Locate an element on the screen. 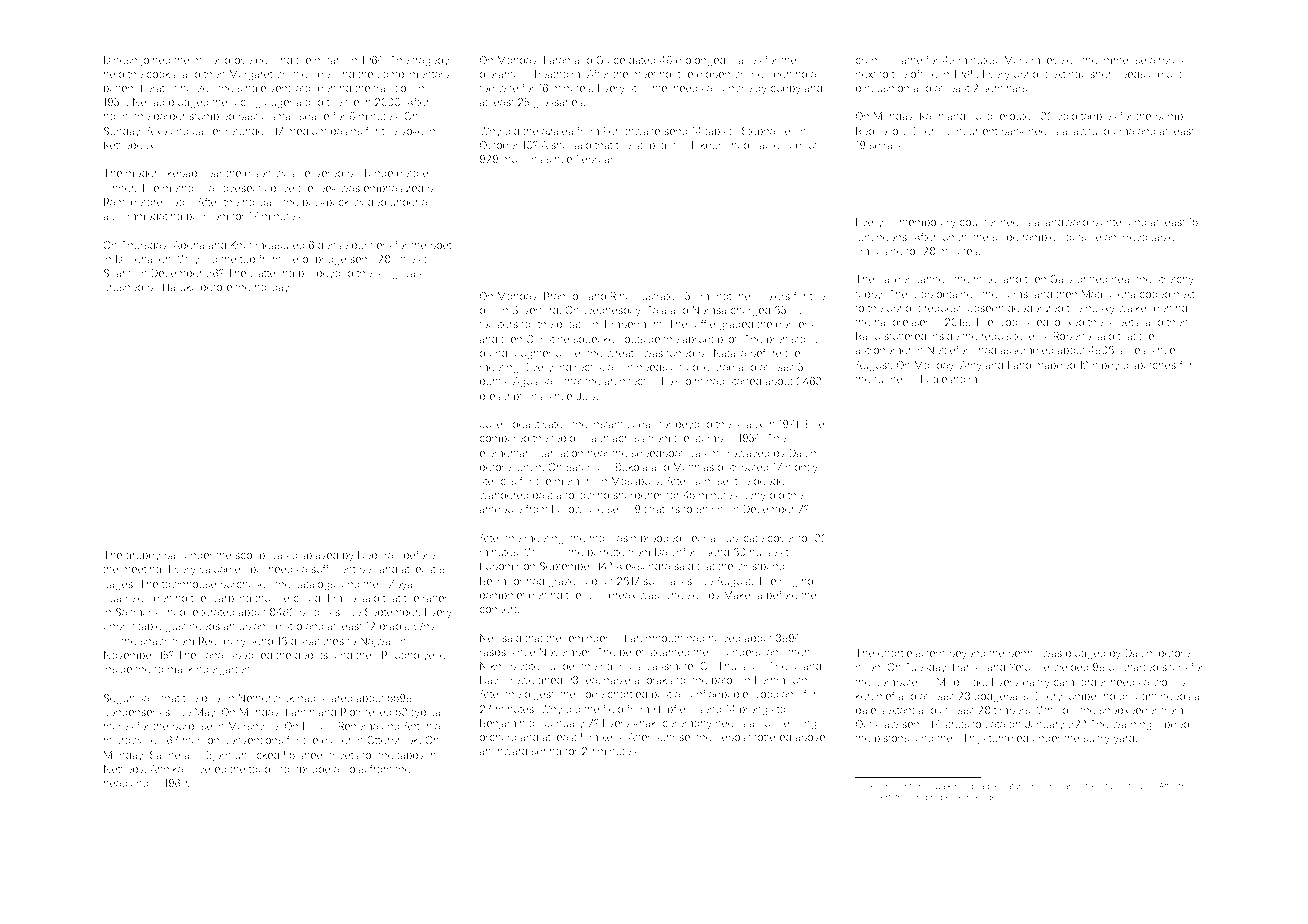 The width and height of the screenshot is (1308, 924). drama is located at coordinates (1119, 131).
